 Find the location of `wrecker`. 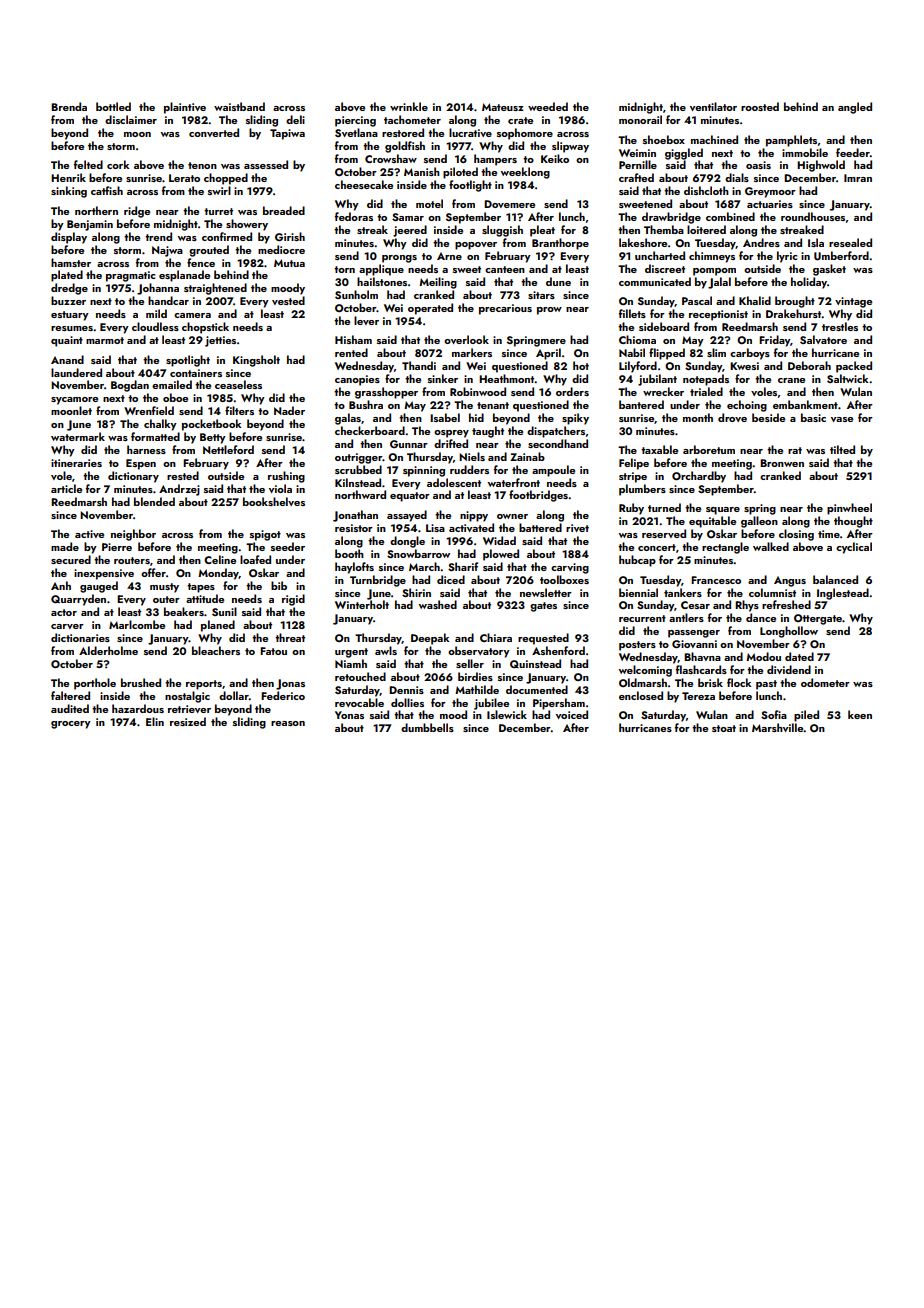

wrecker is located at coordinates (663, 391).
